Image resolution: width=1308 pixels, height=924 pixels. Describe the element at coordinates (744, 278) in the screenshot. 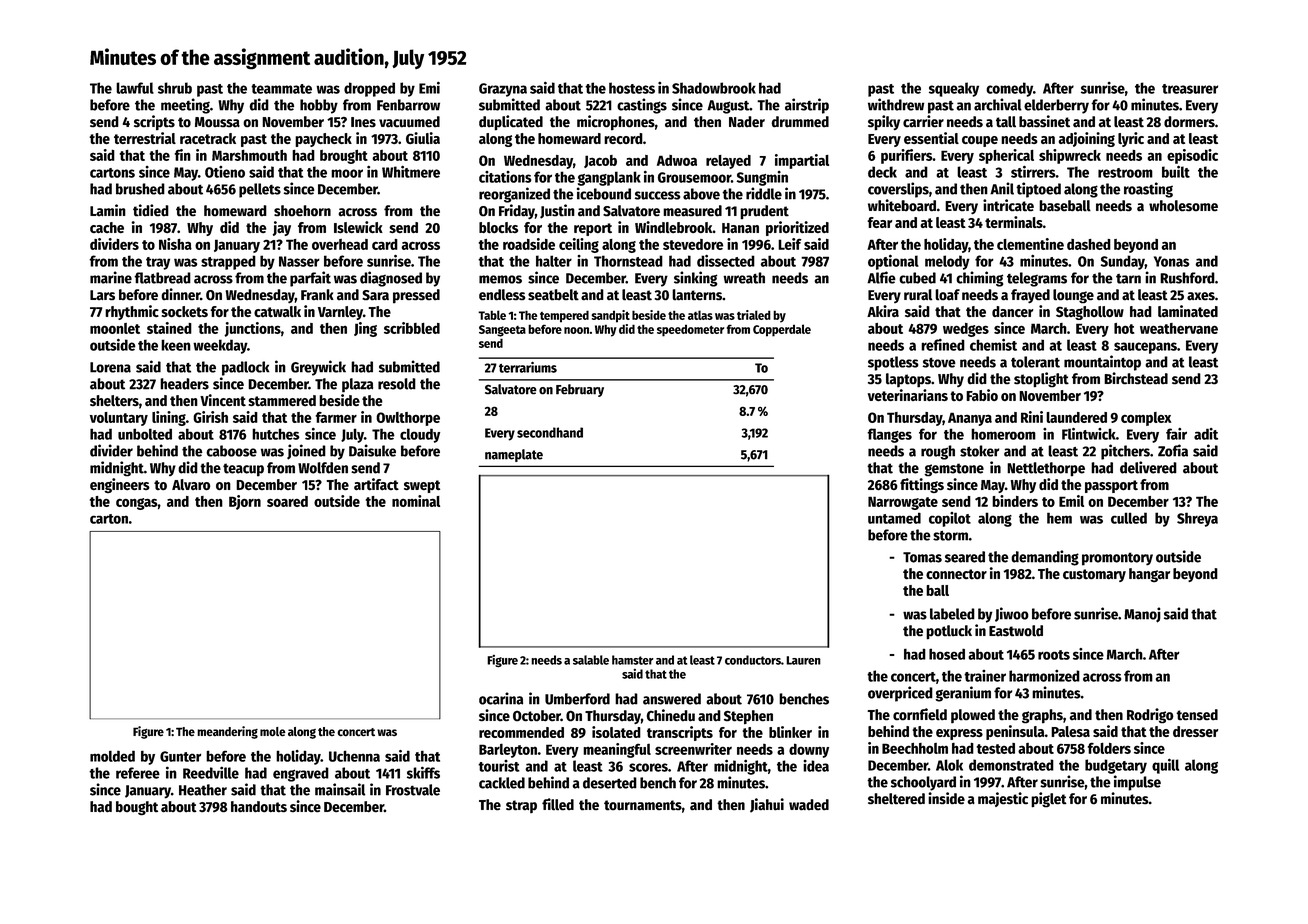

I see `wreath` at that location.
